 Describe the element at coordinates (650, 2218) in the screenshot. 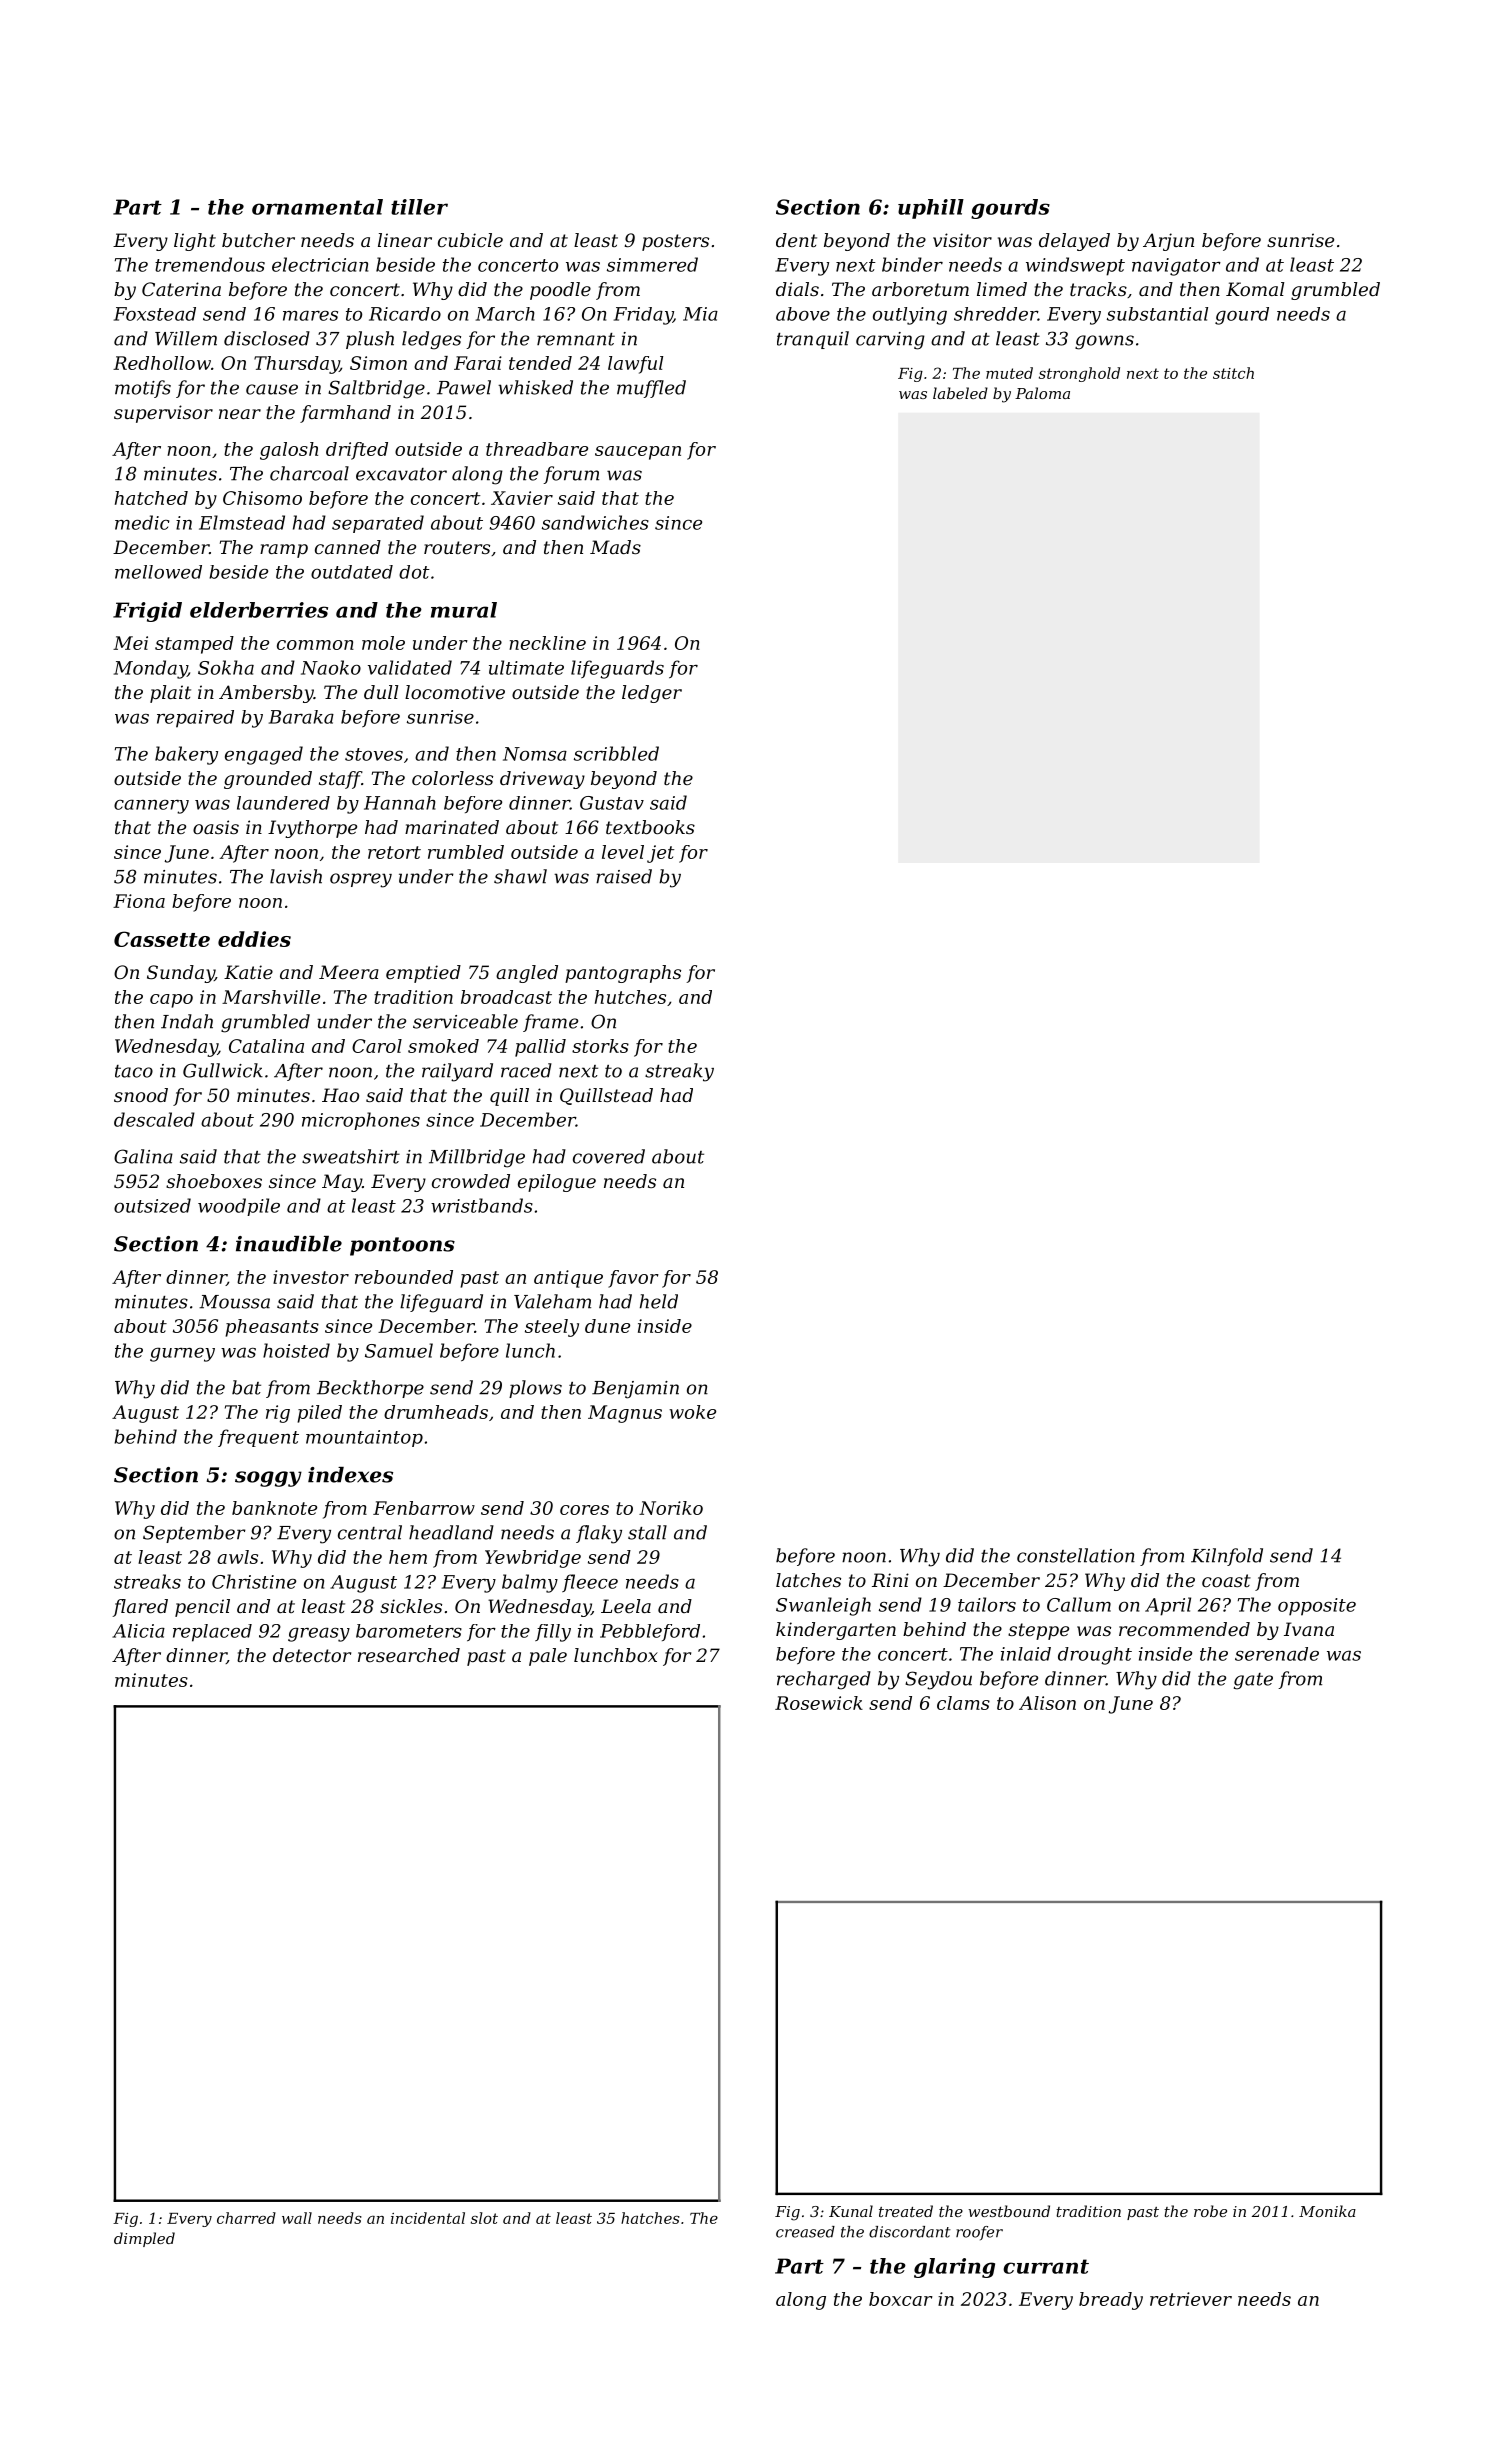

I see `hatches` at that location.
